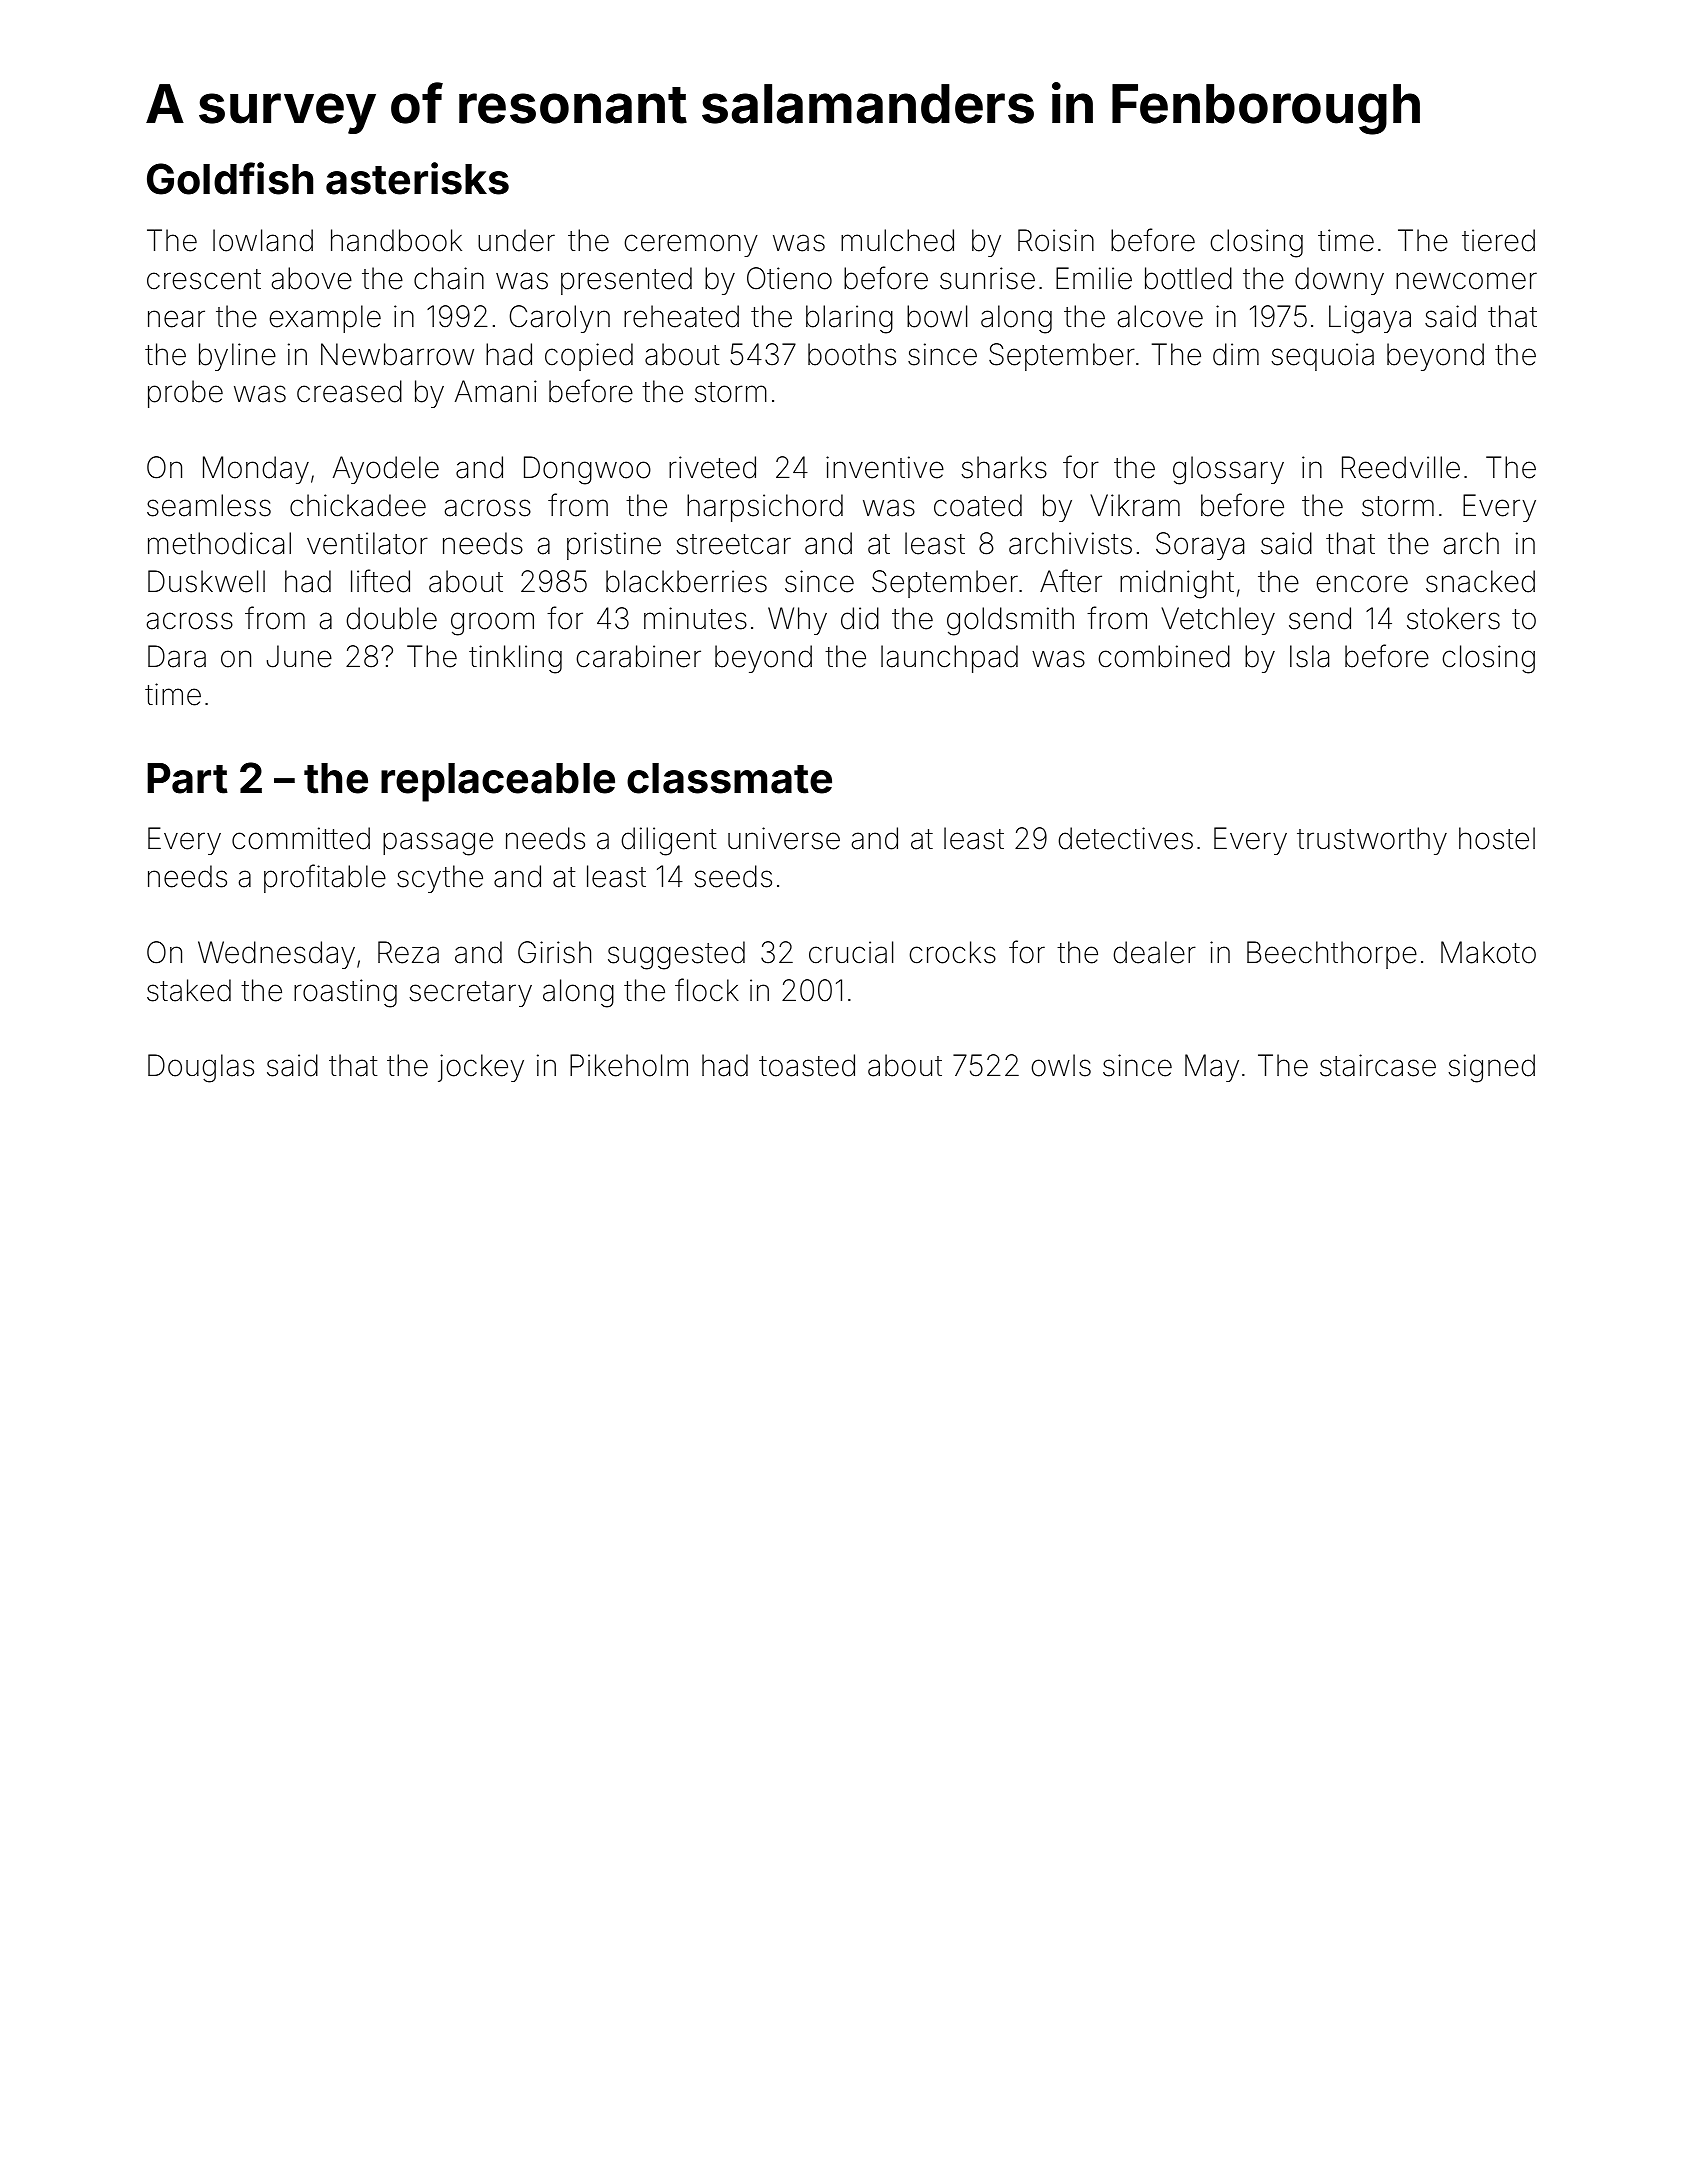 This screenshot has height=2178, width=1683. What do you see at coordinates (587, 470) in the screenshot?
I see `Dongwoo` at bounding box center [587, 470].
